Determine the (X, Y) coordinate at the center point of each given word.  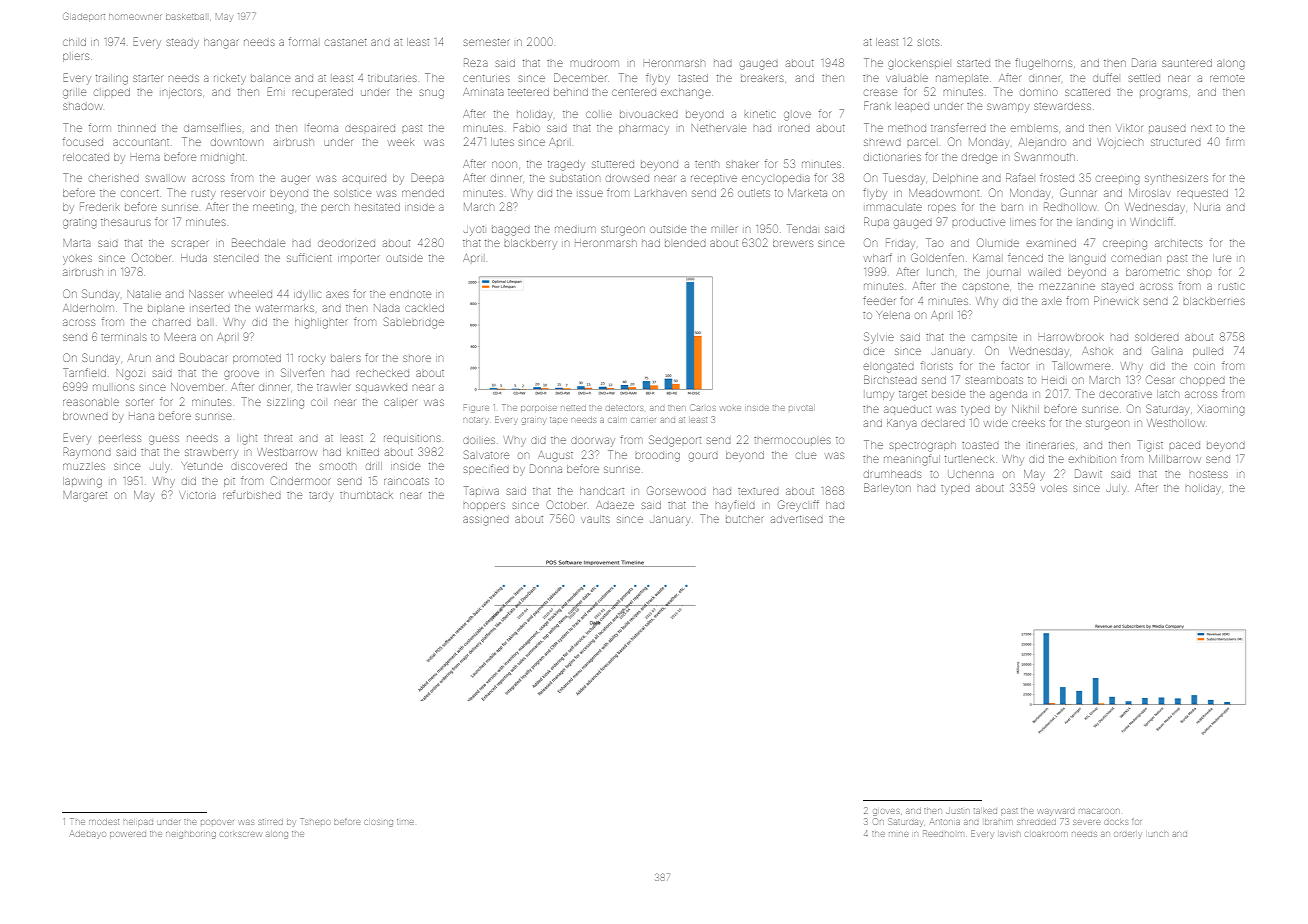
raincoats (406, 481)
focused (83, 141)
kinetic (760, 114)
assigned (486, 521)
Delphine (955, 178)
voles (1054, 488)
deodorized (346, 243)
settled (1144, 78)
